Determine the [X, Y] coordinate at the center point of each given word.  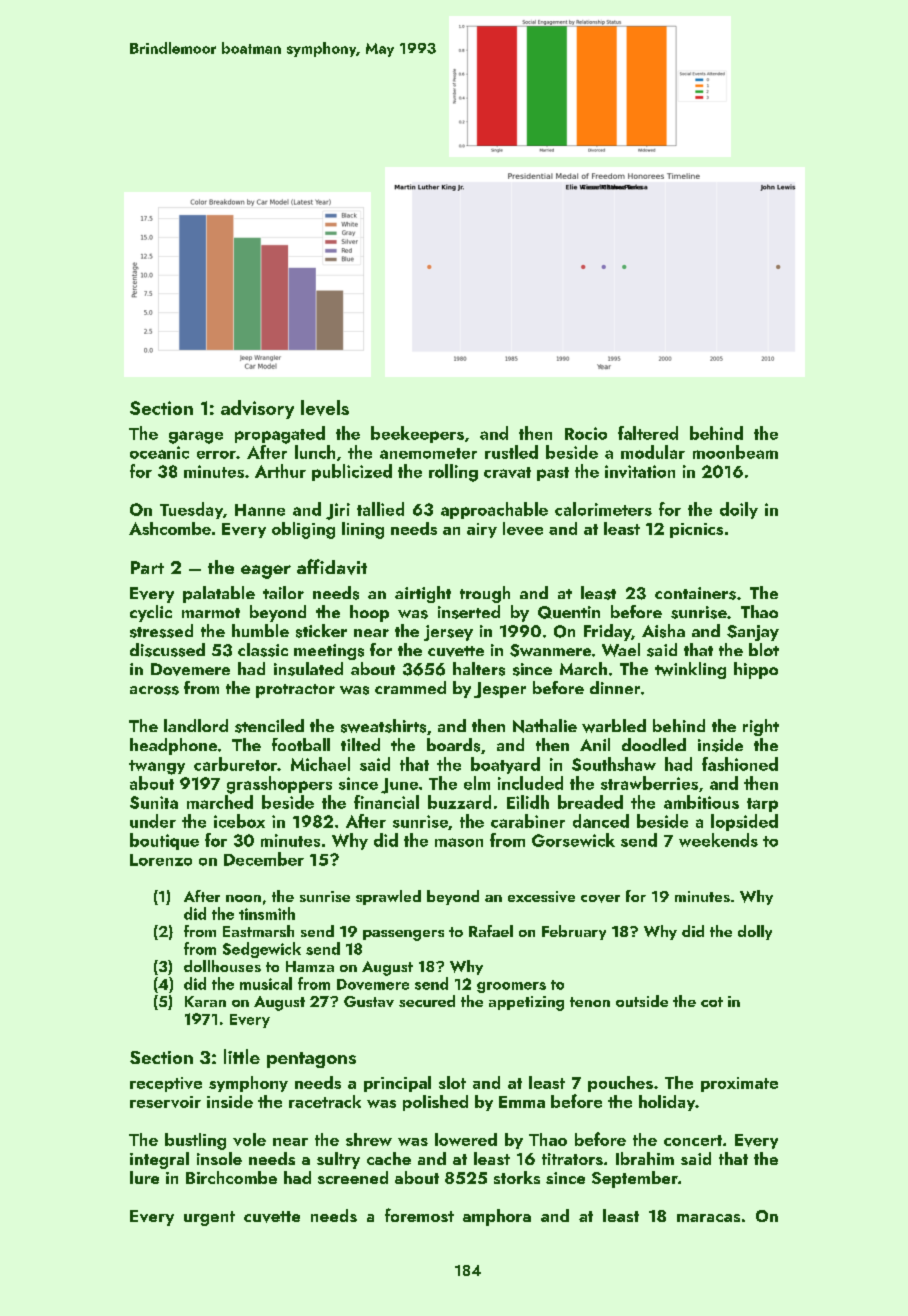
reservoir [165, 1102]
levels [325, 408]
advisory [257, 409]
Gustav [369, 1001]
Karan [205, 1001]
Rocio [586, 433]
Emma [522, 1102]
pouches [620, 1084]
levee [523, 528]
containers [695, 593]
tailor [283, 592]
